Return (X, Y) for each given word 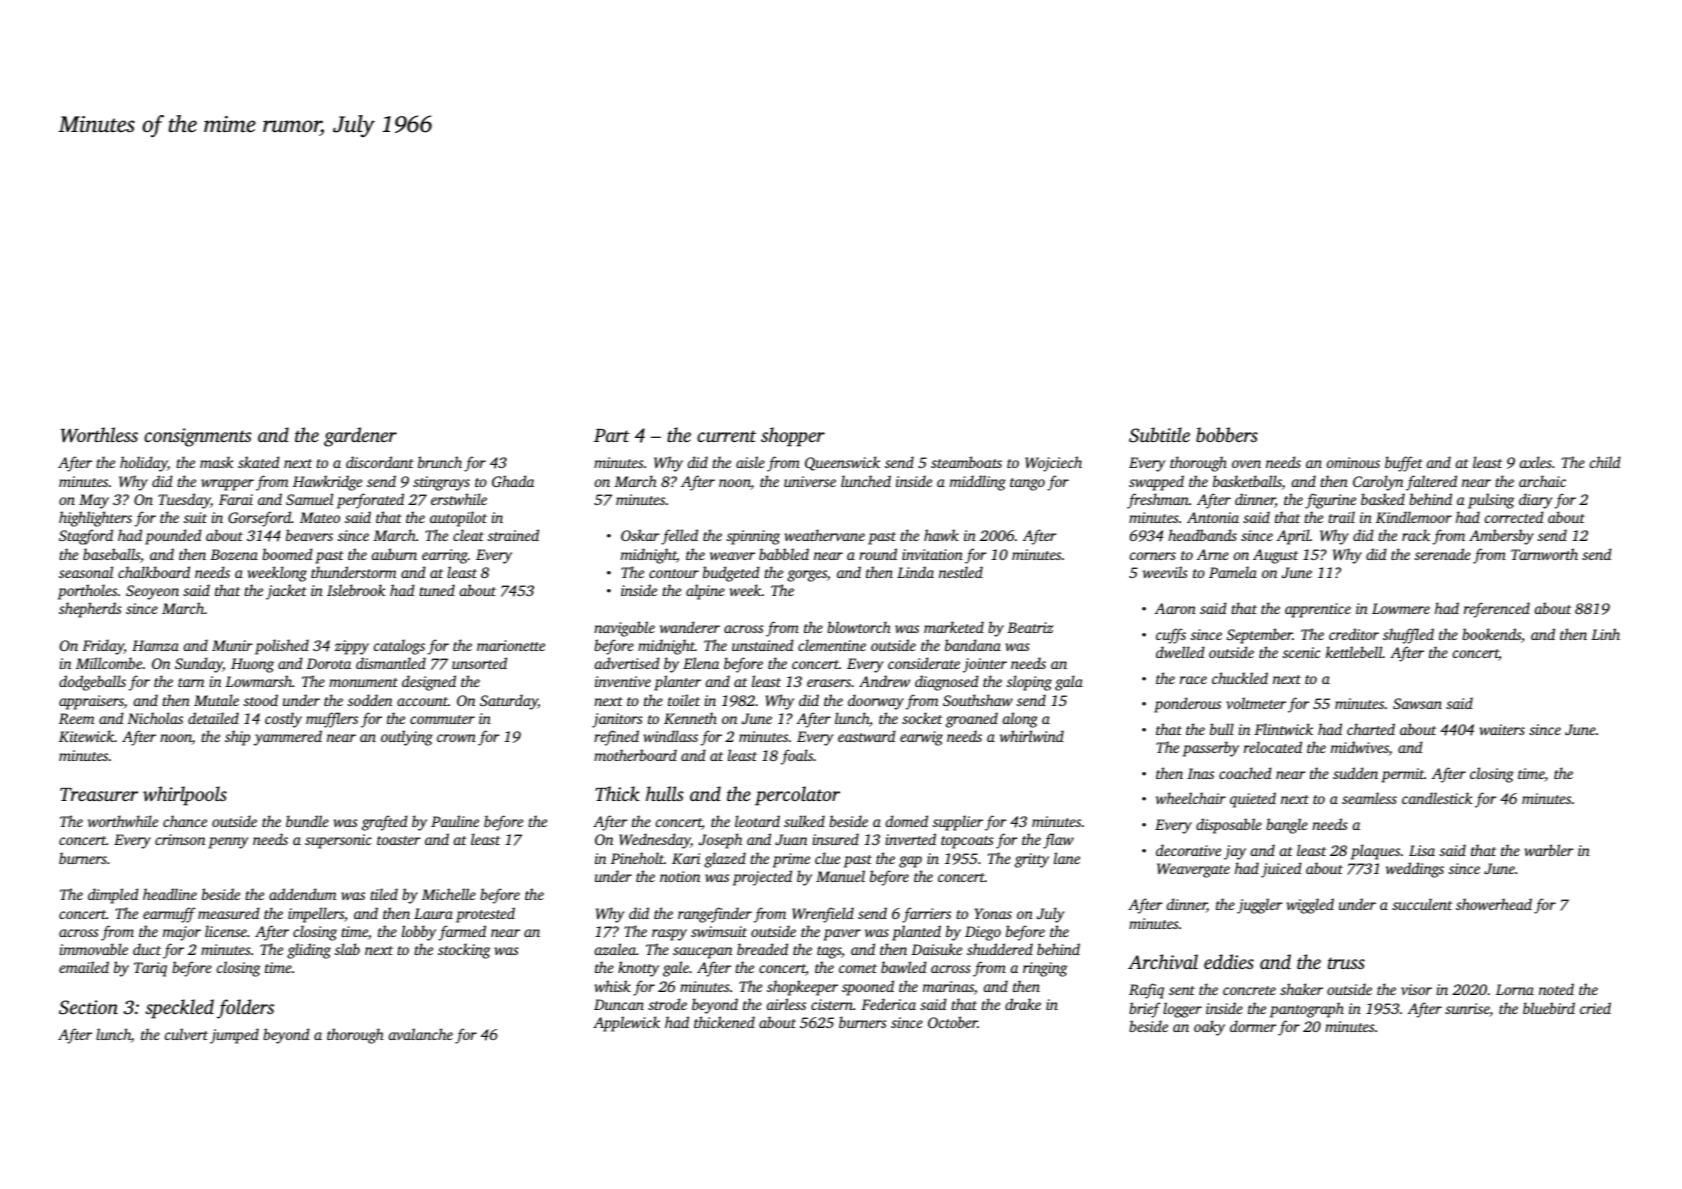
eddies (1229, 961)
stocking (464, 951)
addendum (303, 894)
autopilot (458, 519)
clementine (832, 645)
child (1605, 462)
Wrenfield (823, 915)
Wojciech (1053, 464)
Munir (232, 645)
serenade (1443, 554)
